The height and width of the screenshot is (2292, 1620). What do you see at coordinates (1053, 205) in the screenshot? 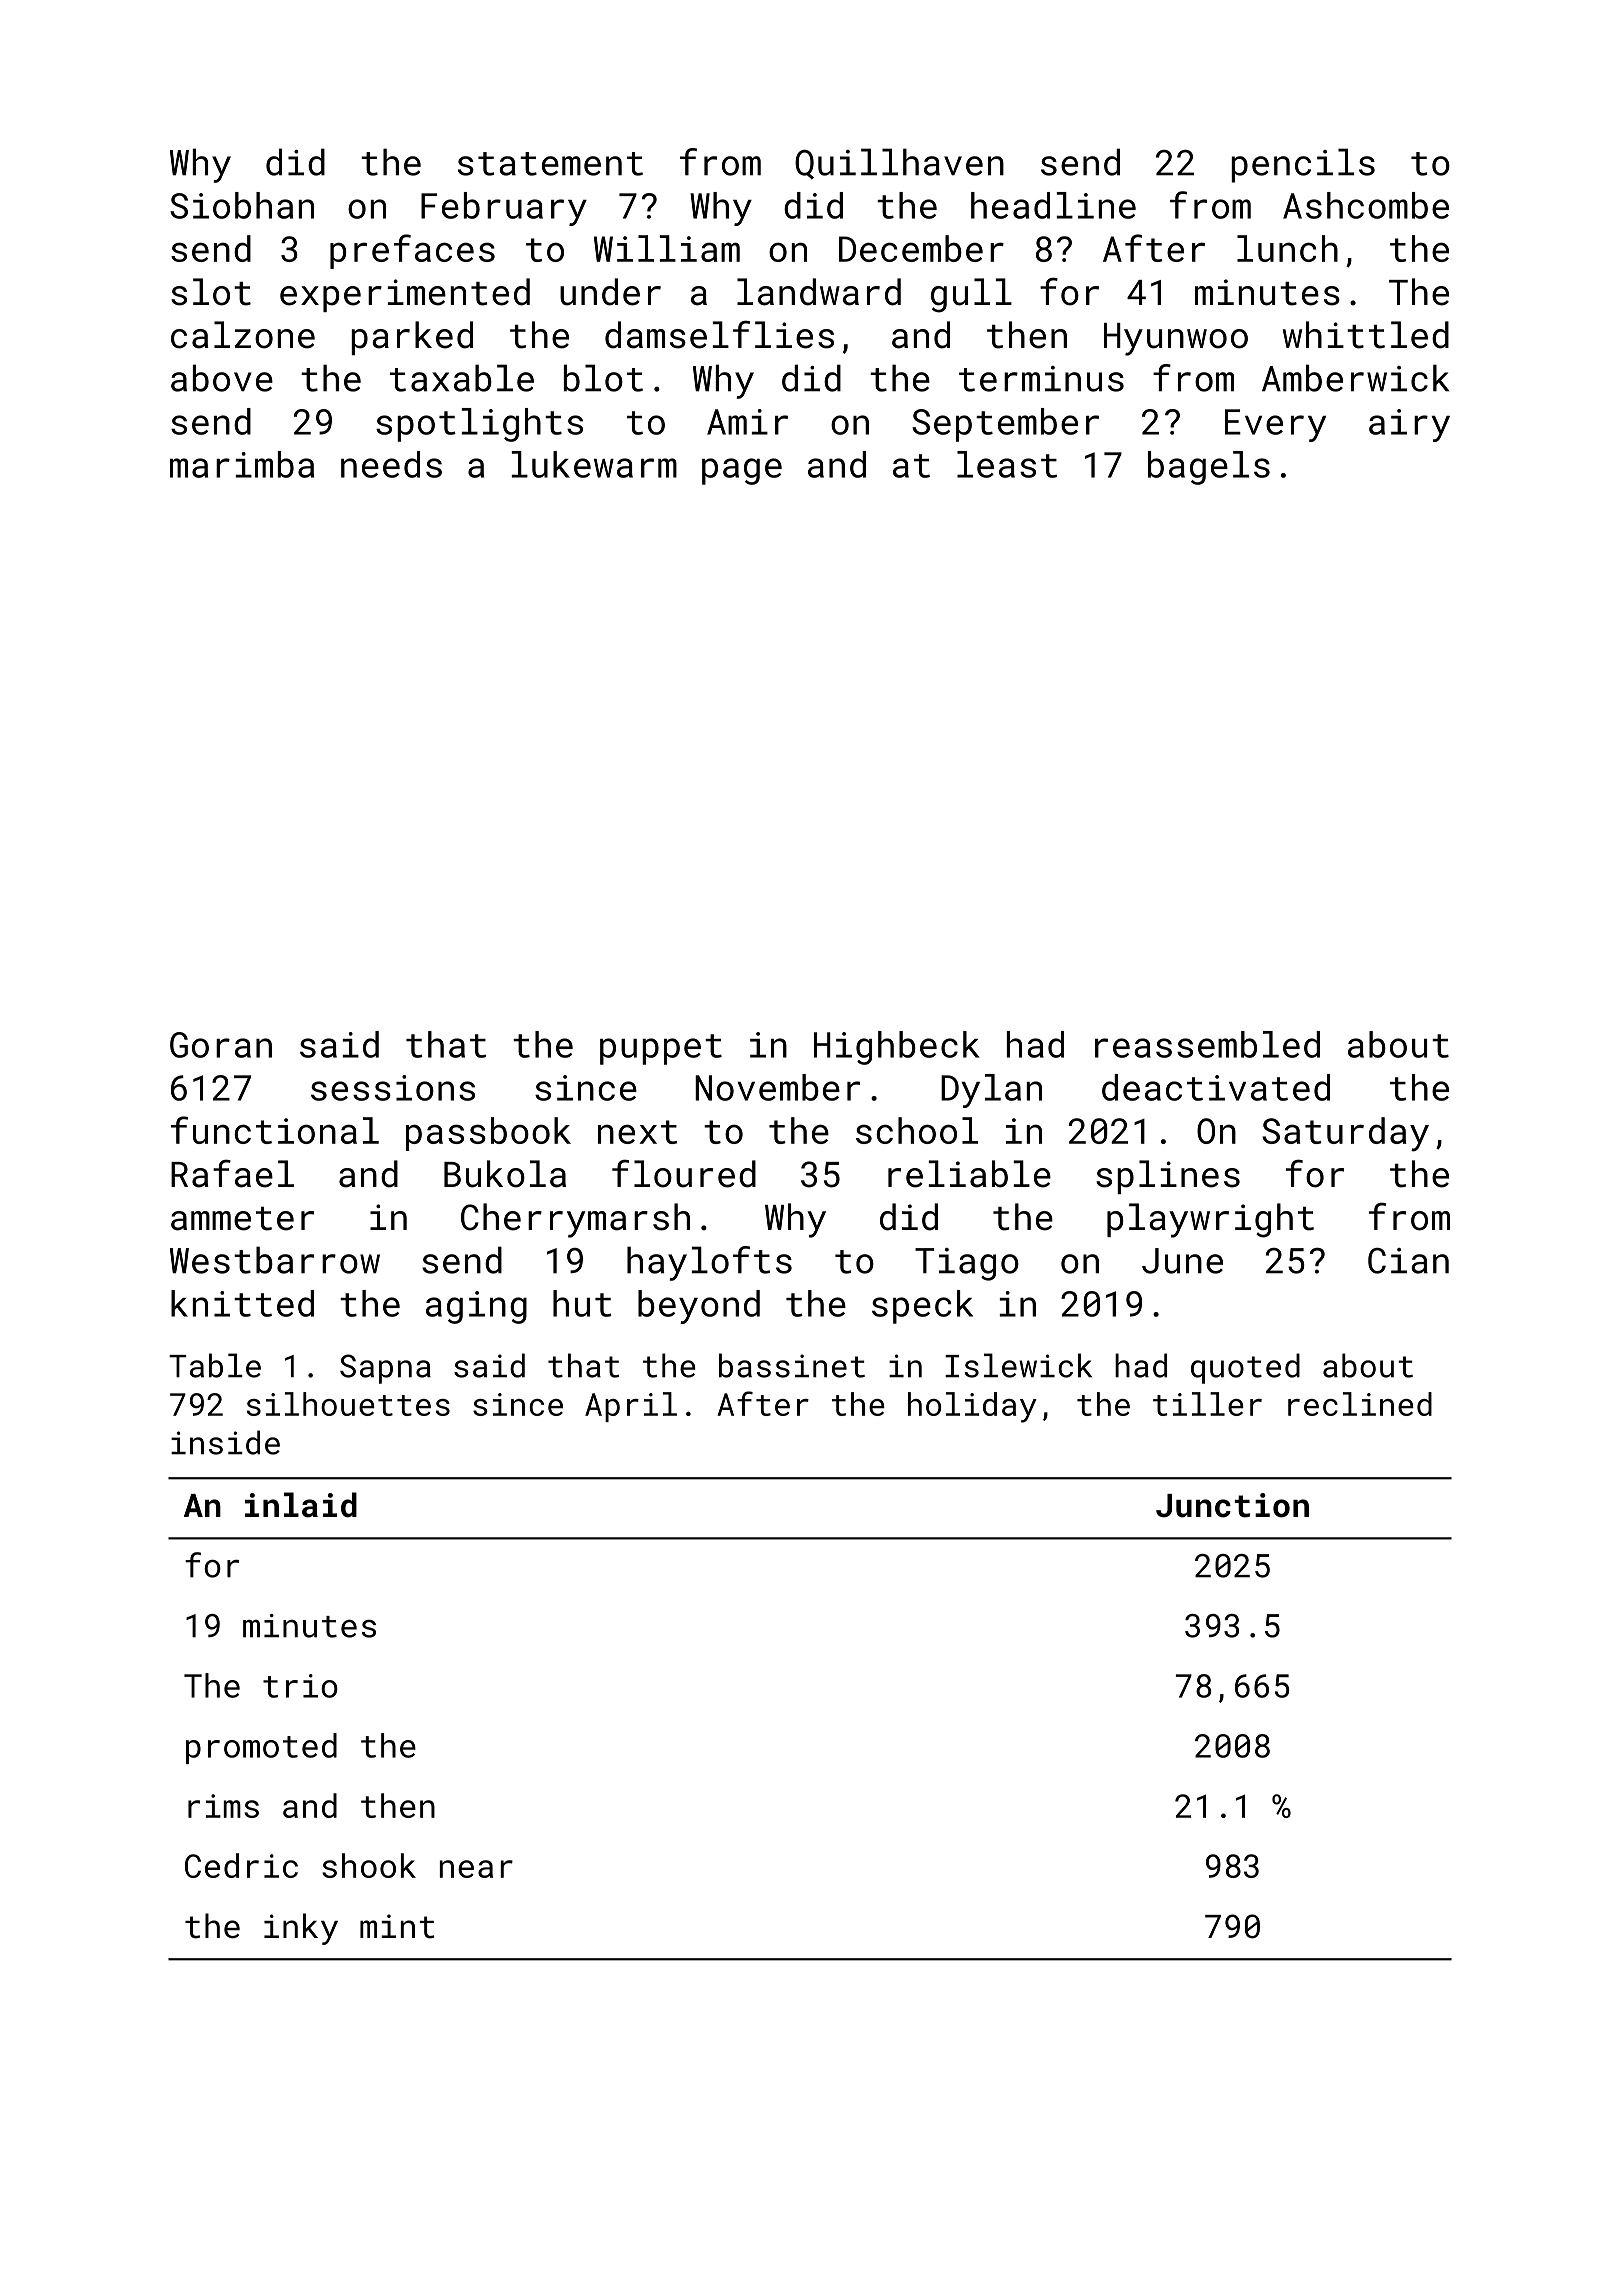
I see `headline` at bounding box center [1053, 205].
